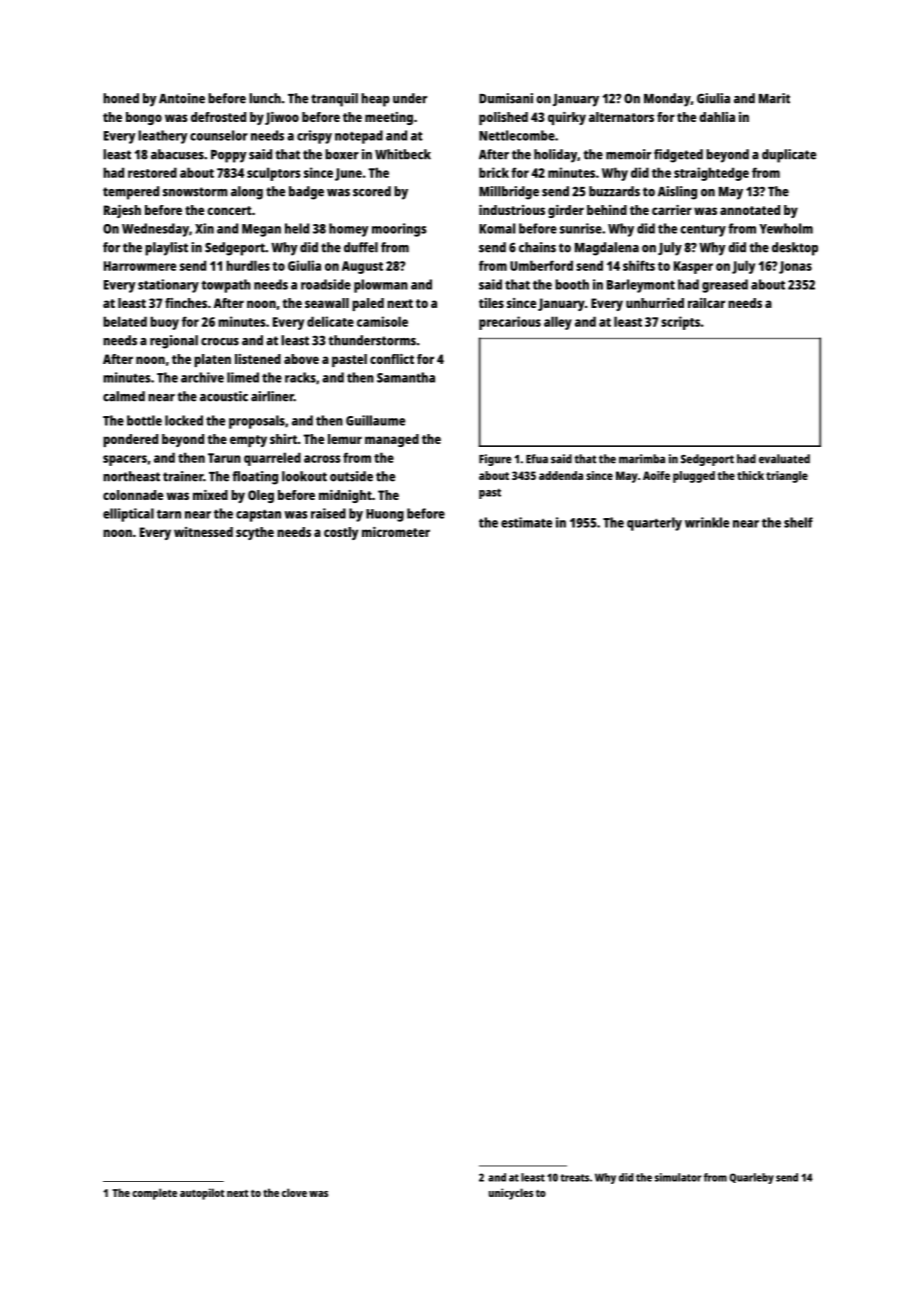 The image size is (924, 1308). What do you see at coordinates (574, 1178) in the document?
I see `treats` at bounding box center [574, 1178].
